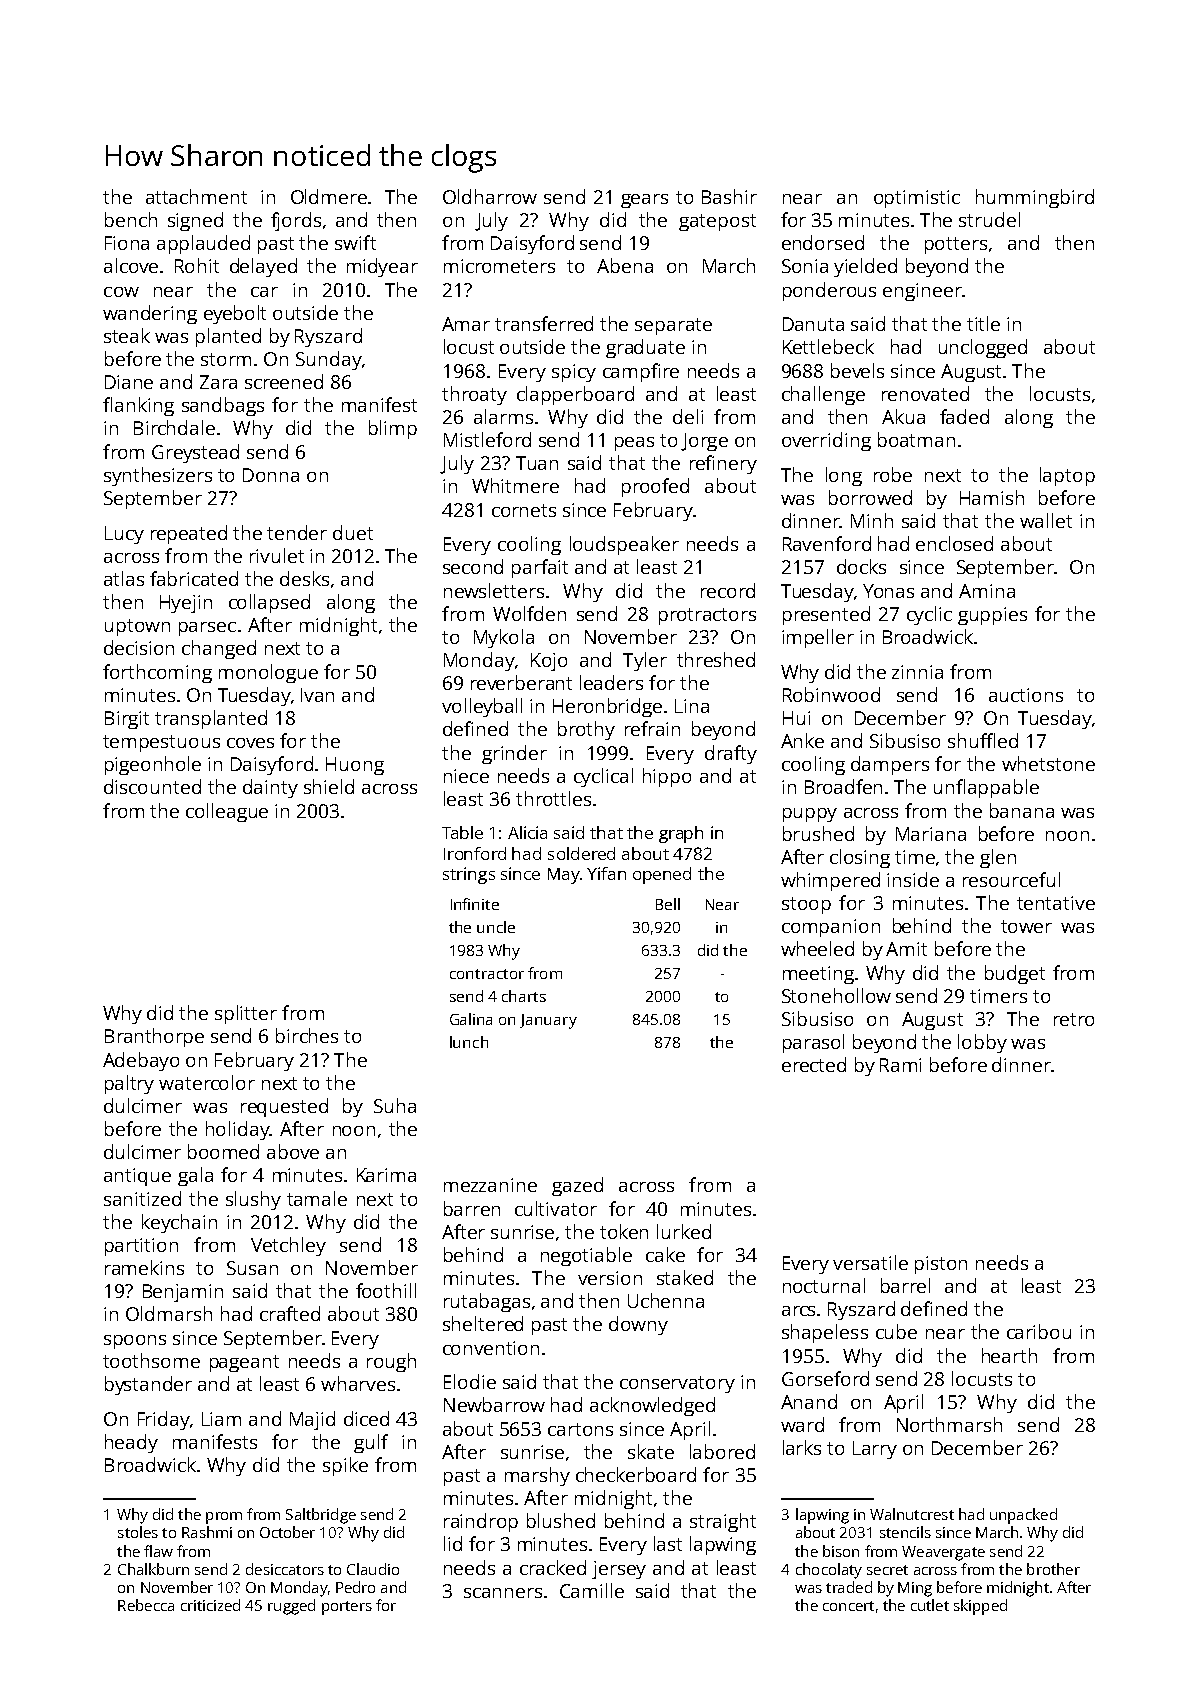  Describe the element at coordinates (496, 927) in the screenshot. I see `uncle` at that location.
